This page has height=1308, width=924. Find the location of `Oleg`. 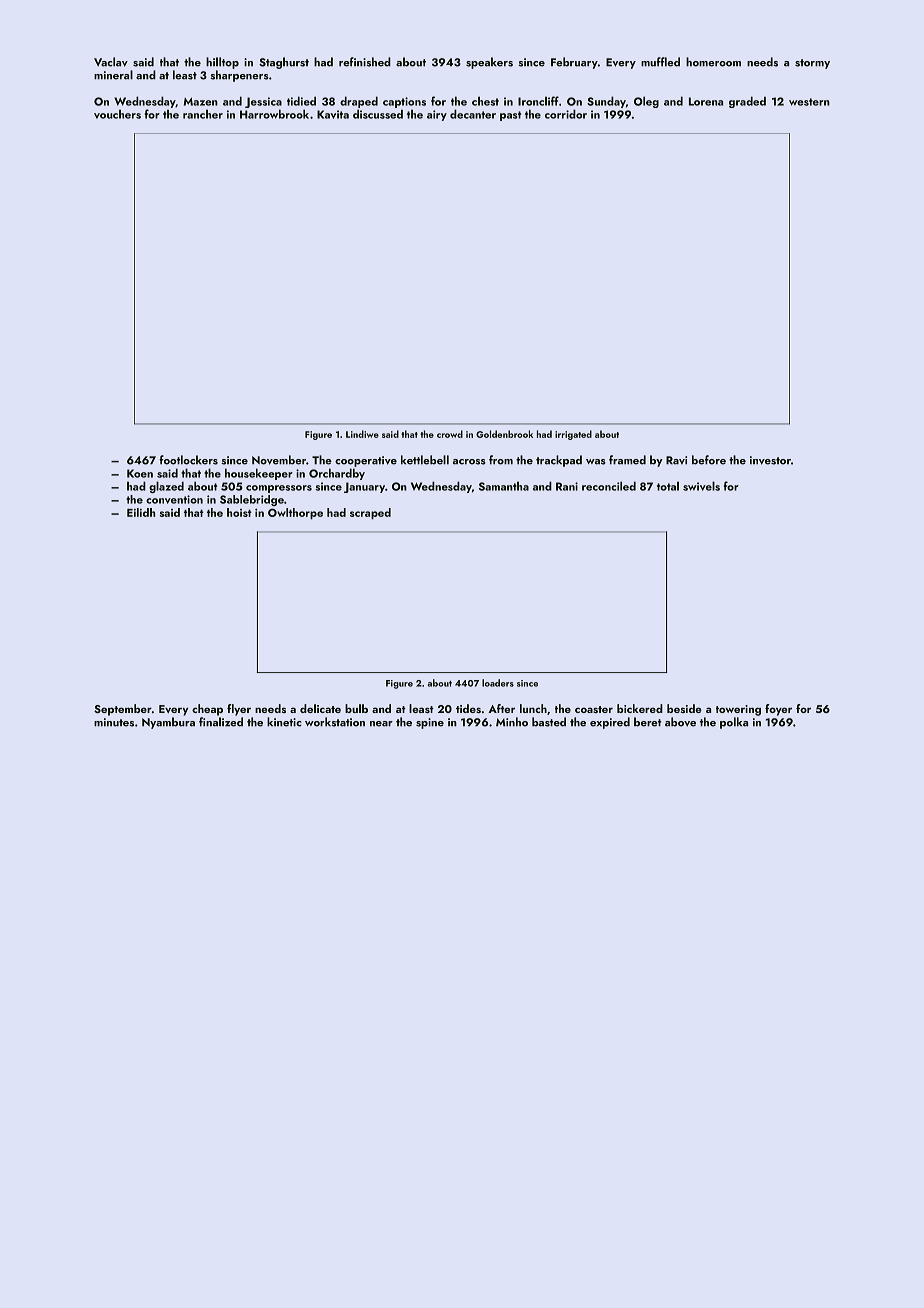

Oleg is located at coordinates (646, 102).
